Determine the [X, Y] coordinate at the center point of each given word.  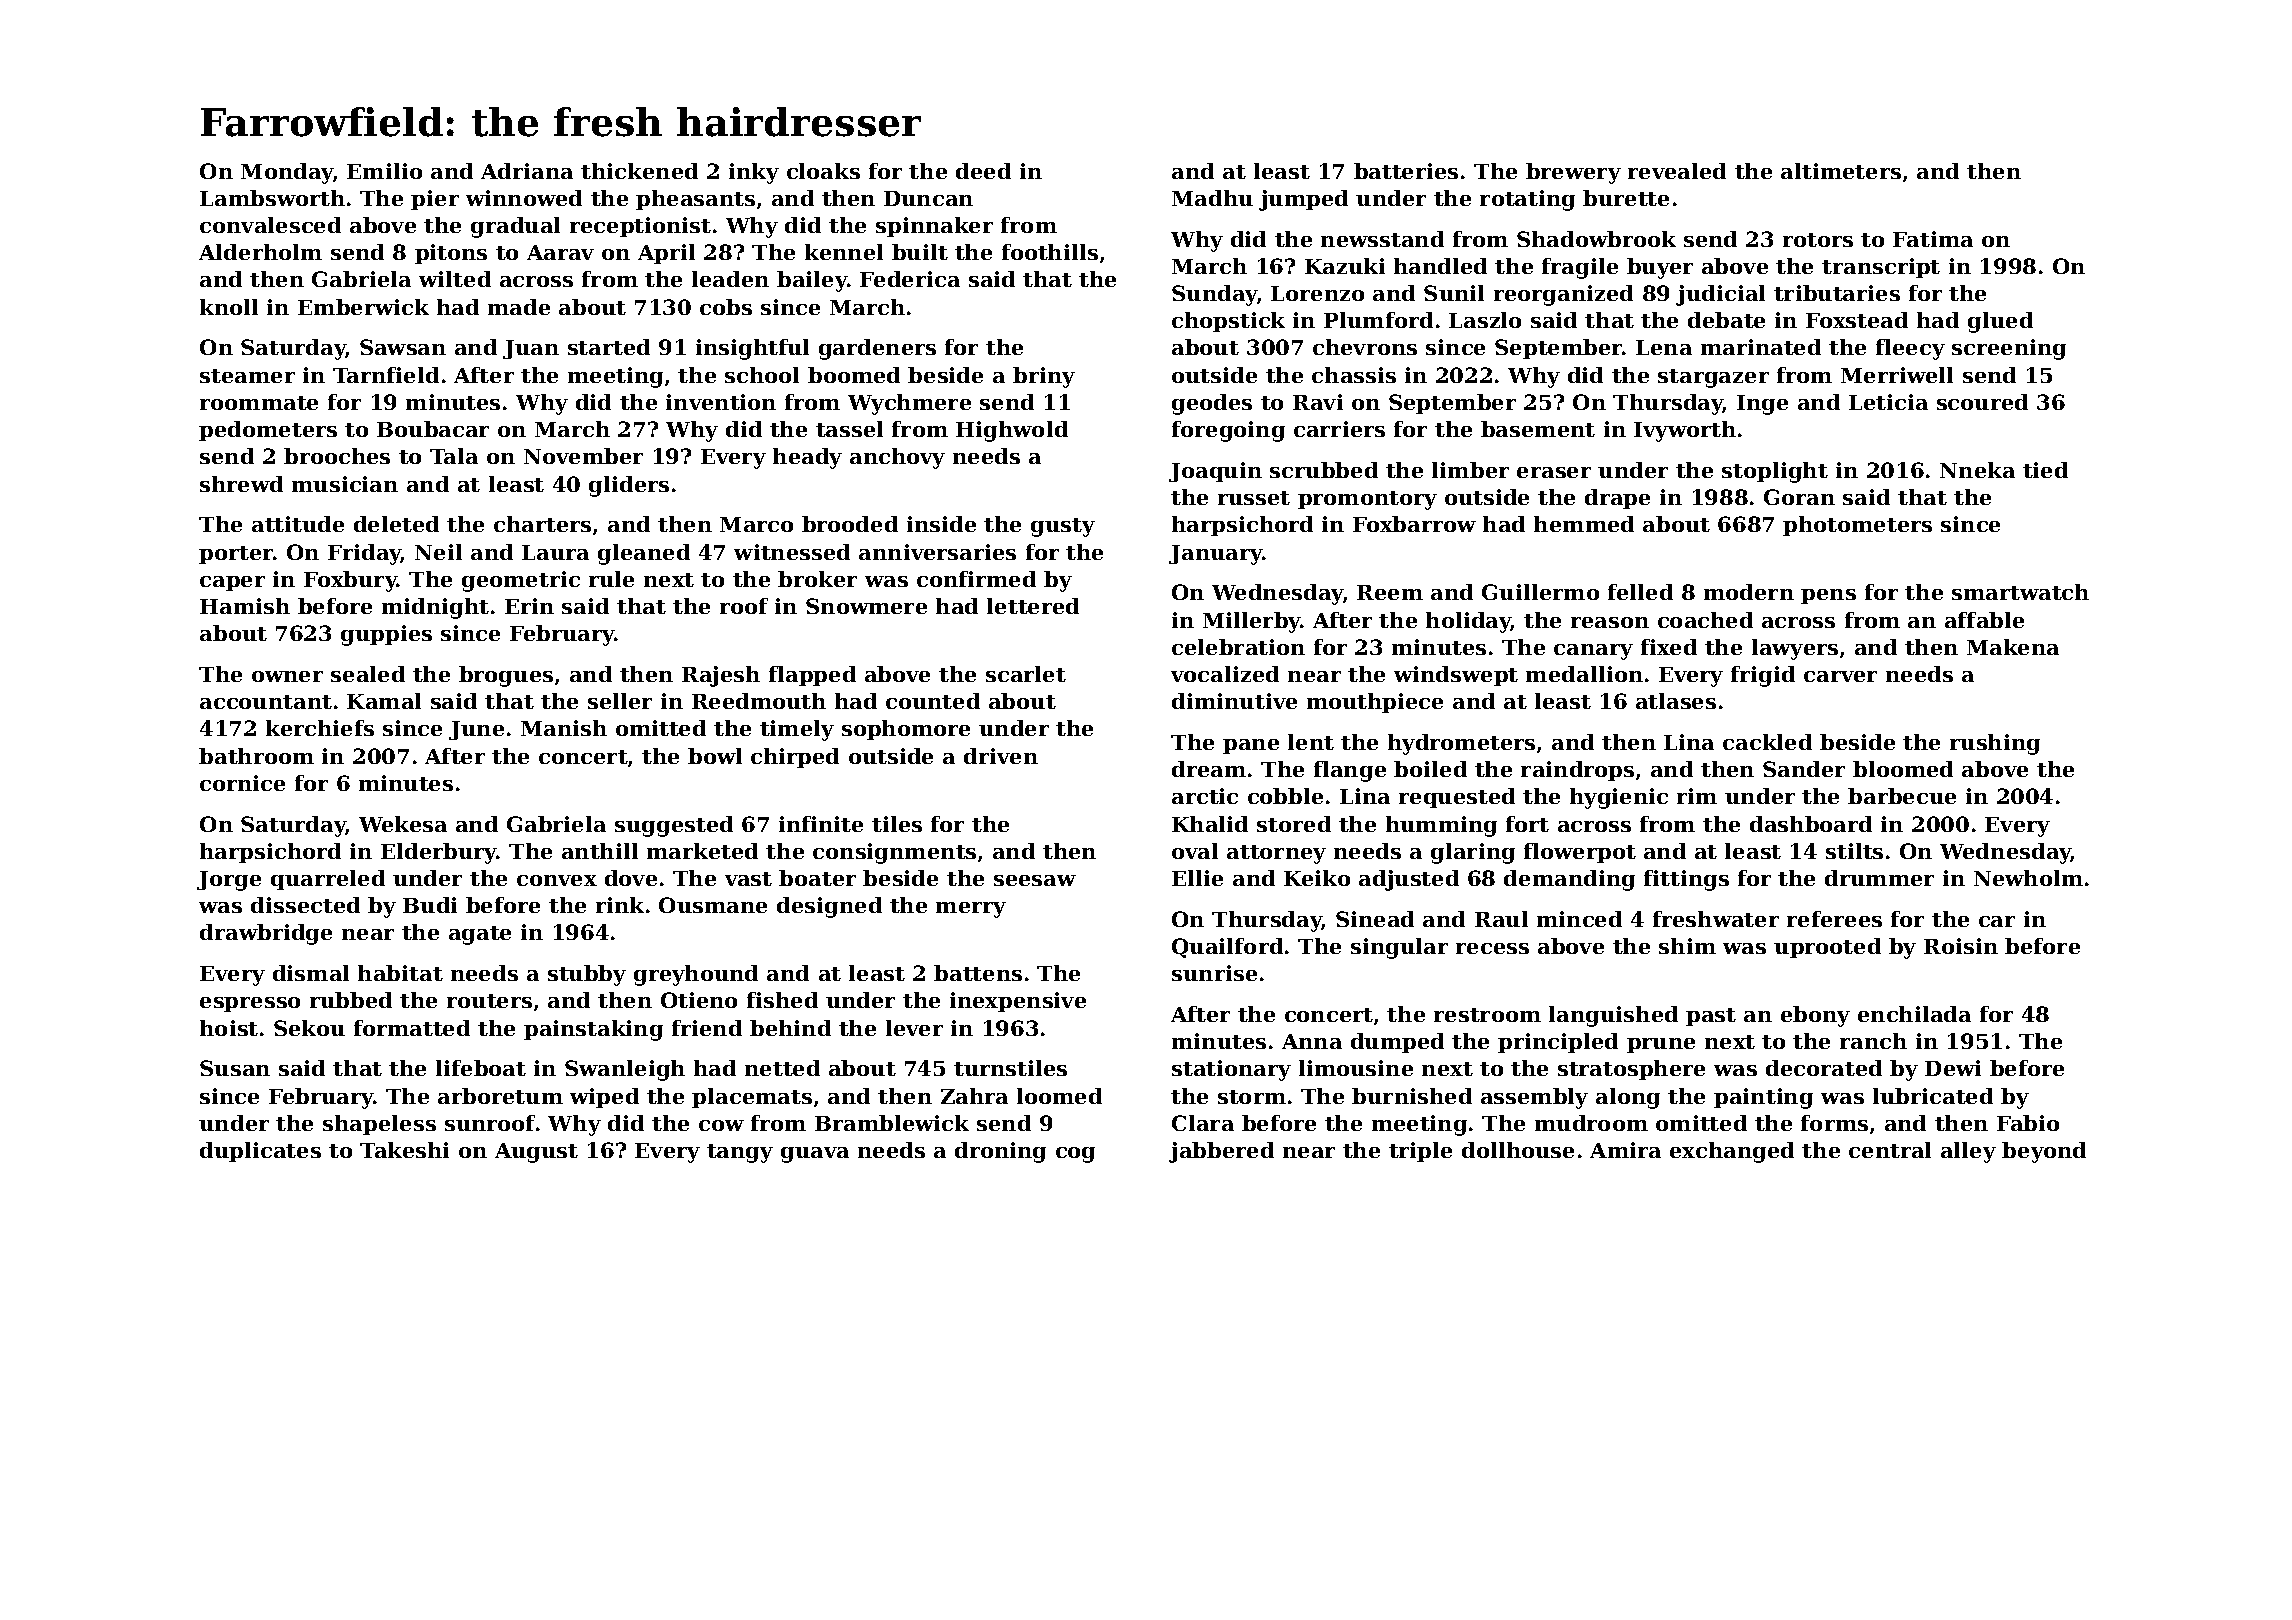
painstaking [593, 1030]
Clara [1203, 1123]
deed [983, 171]
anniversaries [937, 552]
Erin [529, 606]
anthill [600, 851]
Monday [287, 173]
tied [2045, 470]
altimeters [1841, 171]
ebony [1815, 1016]
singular [1399, 948]
